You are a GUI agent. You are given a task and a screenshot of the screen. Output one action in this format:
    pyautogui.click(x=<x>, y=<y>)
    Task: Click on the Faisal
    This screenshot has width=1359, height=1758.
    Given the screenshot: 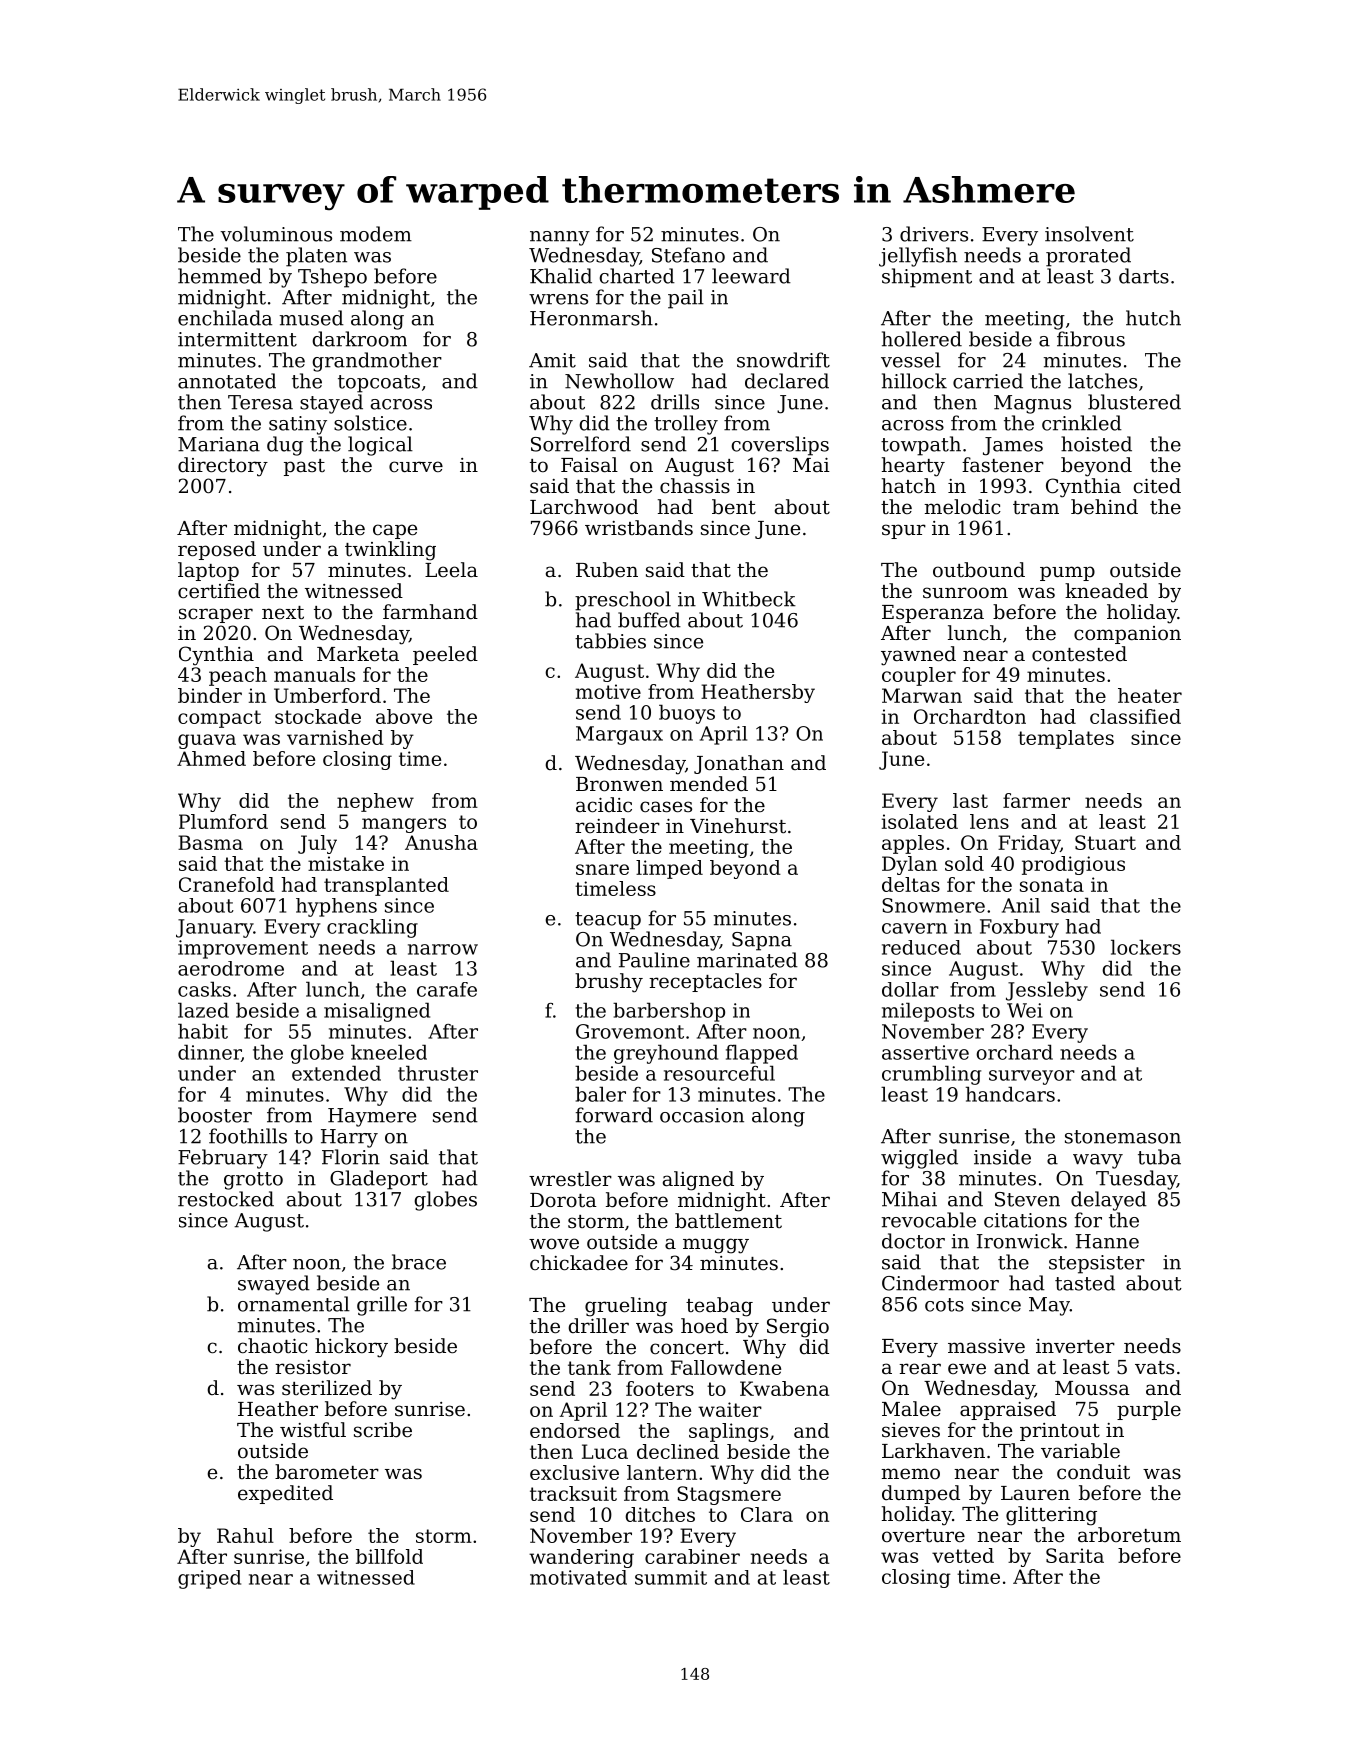 What is the action you would take?
    pyautogui.click(x=589, y=464)
